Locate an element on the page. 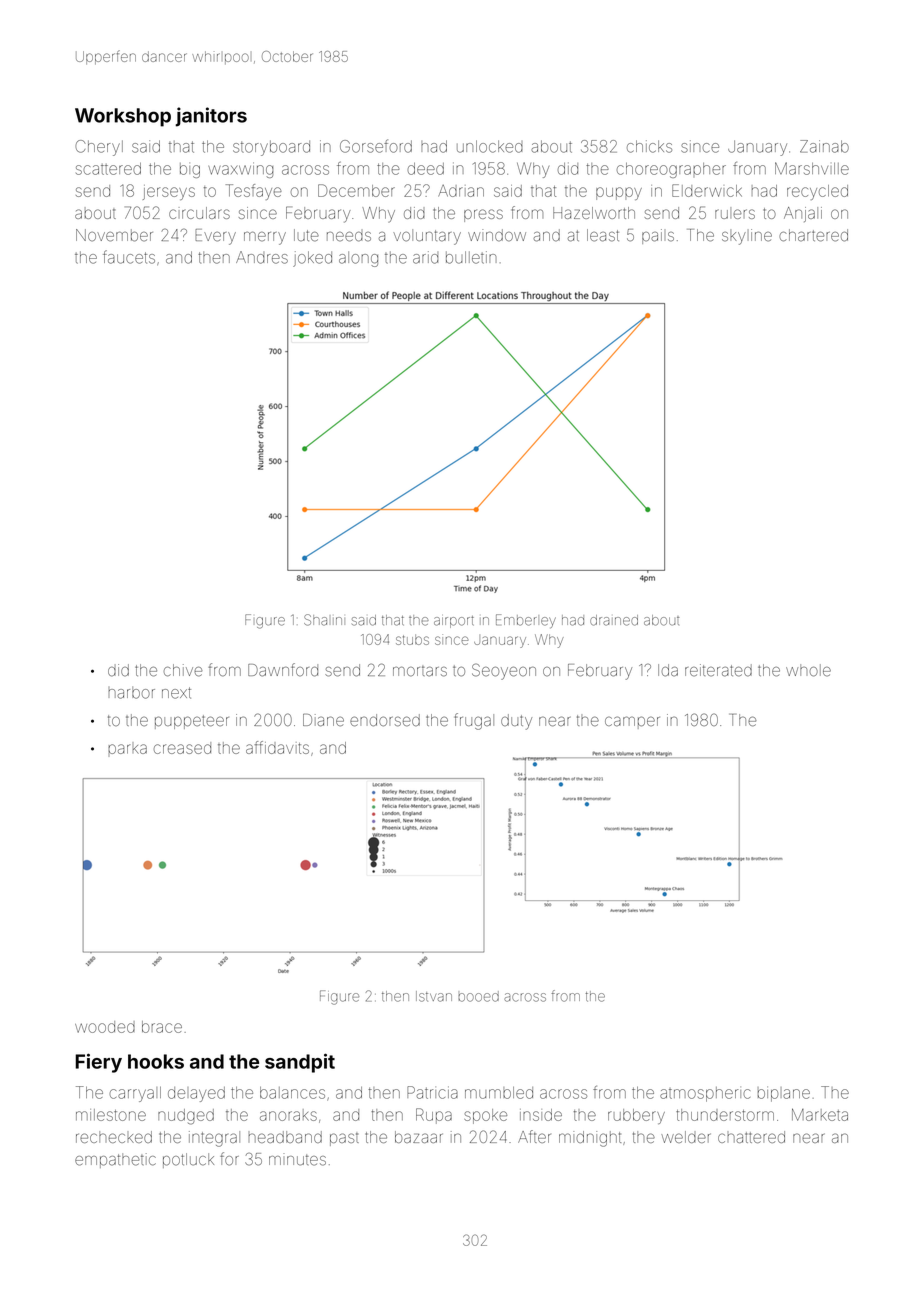  wooded is located at coordinates (105, 1027).
